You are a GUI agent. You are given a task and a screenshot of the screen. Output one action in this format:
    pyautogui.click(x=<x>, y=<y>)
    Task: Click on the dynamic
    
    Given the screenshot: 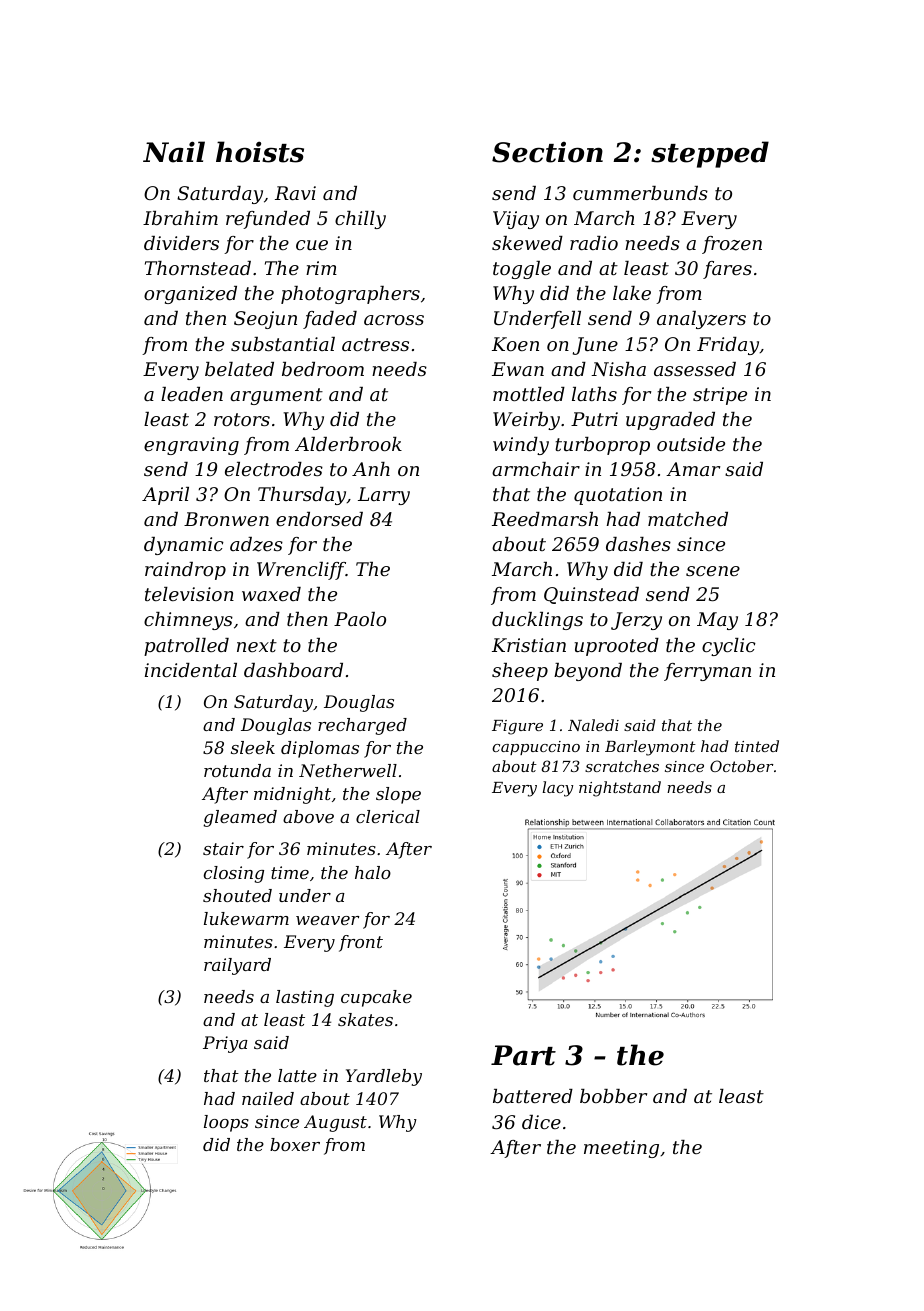 What is the action you would take?
    pyautogui.click(x=184, y=546)
